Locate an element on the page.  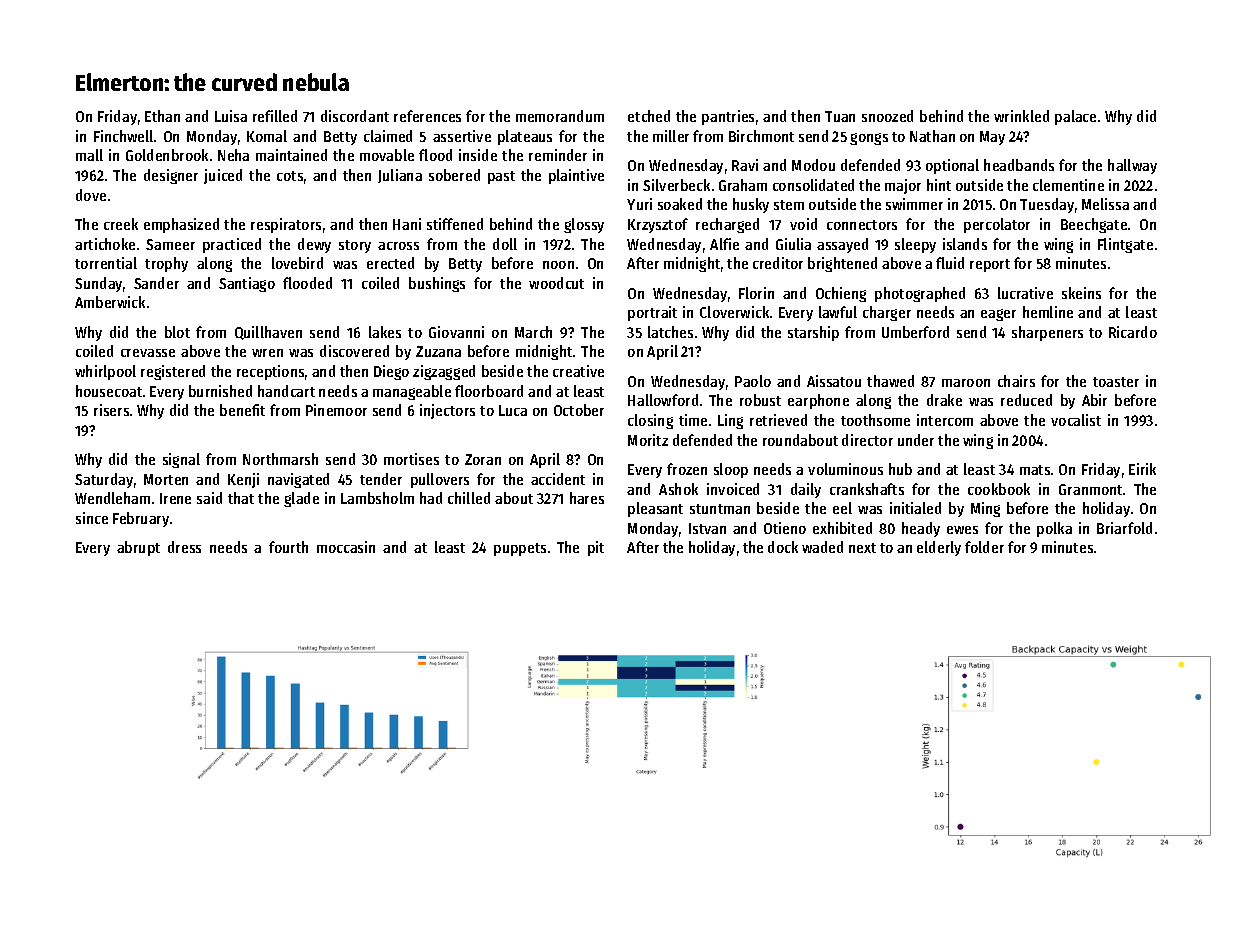
Santiago is located at coordinates (247, 284).
